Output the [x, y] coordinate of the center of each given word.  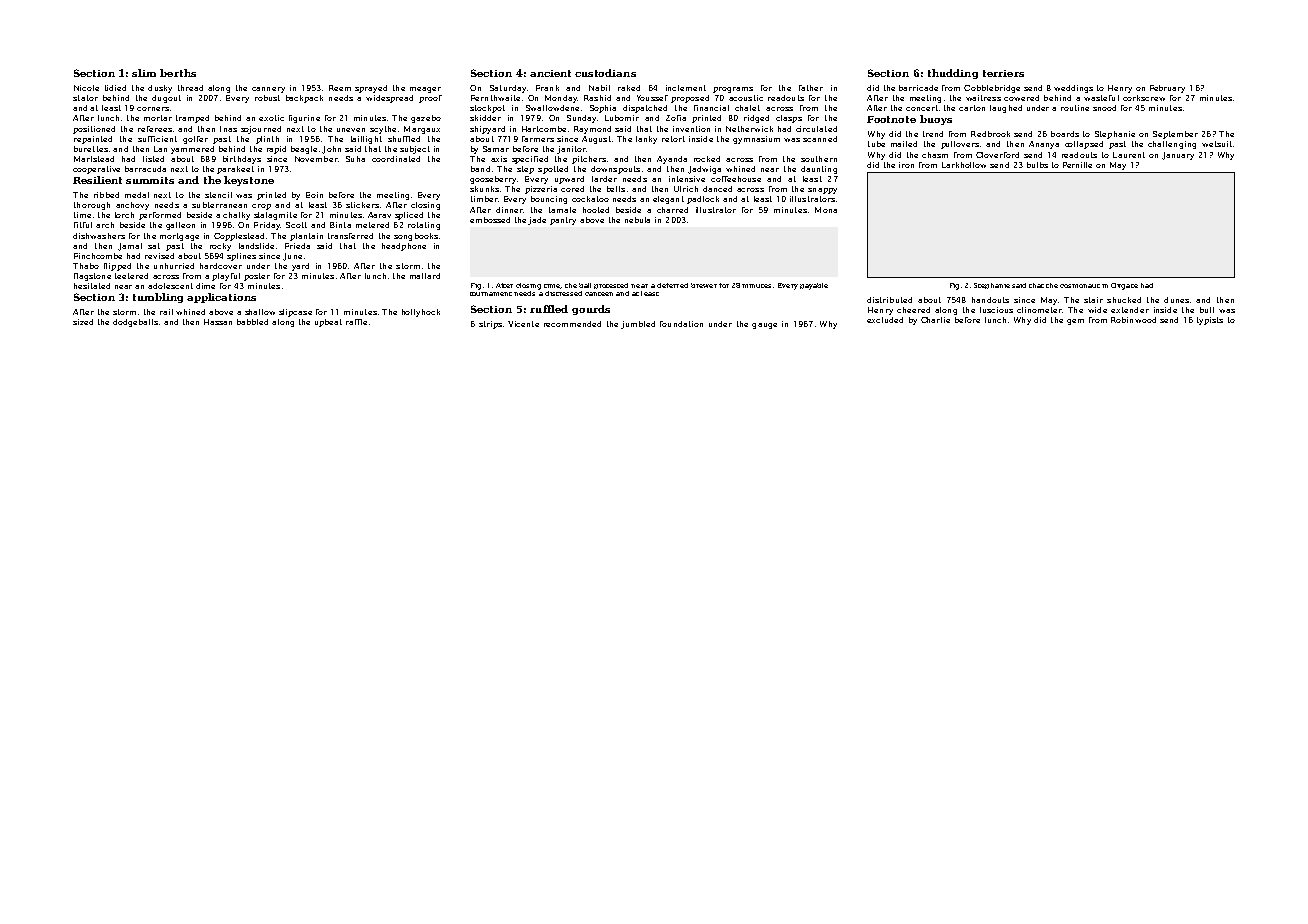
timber [484, 199]
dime [205, 286]
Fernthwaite [495, 98]
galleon [180, 226]
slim [144, 73]
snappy [822, 191]
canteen [599, 294]
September [1175, 135]
